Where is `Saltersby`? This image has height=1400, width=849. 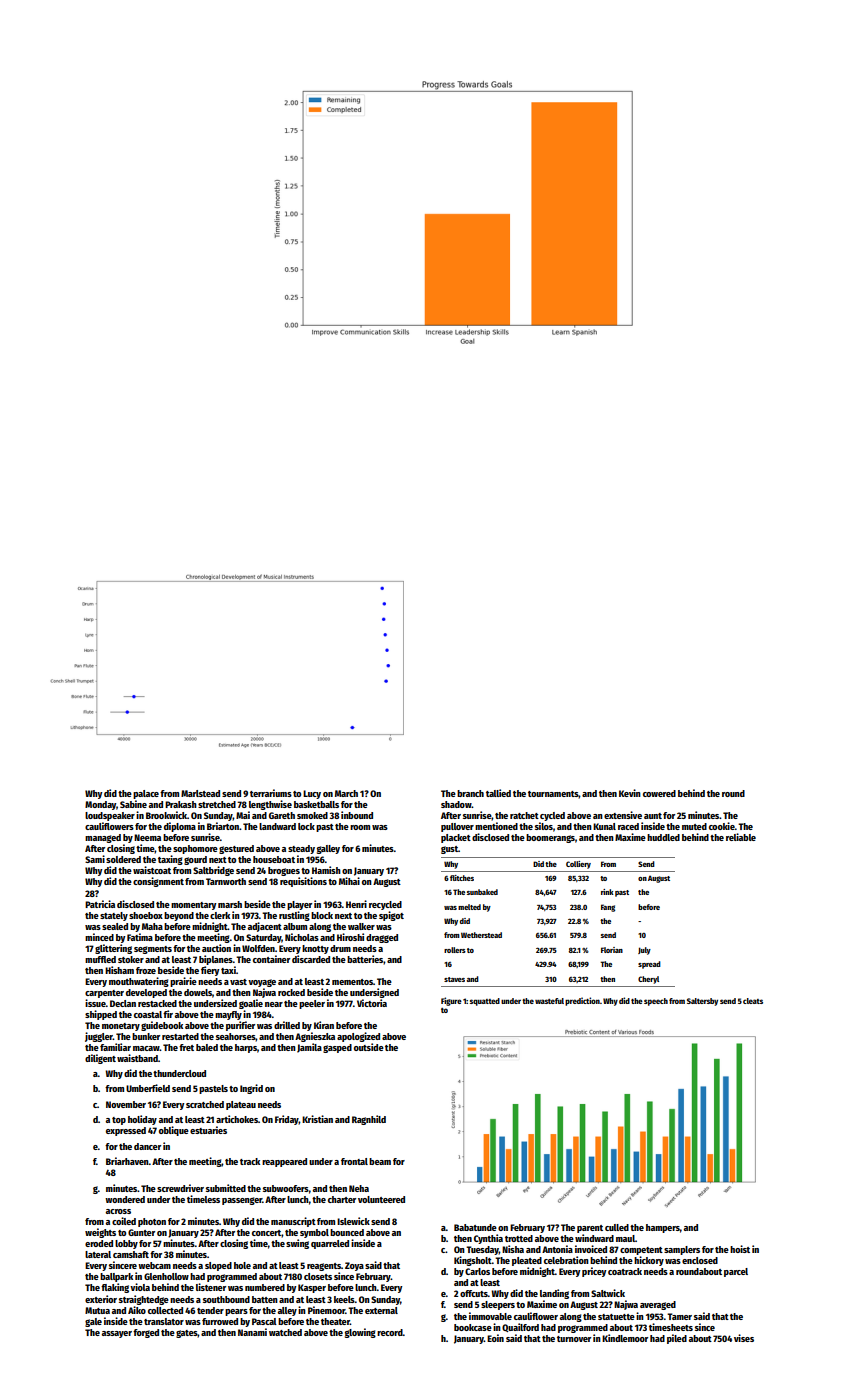
Saltersby is located at coordinates (702, 1002).
